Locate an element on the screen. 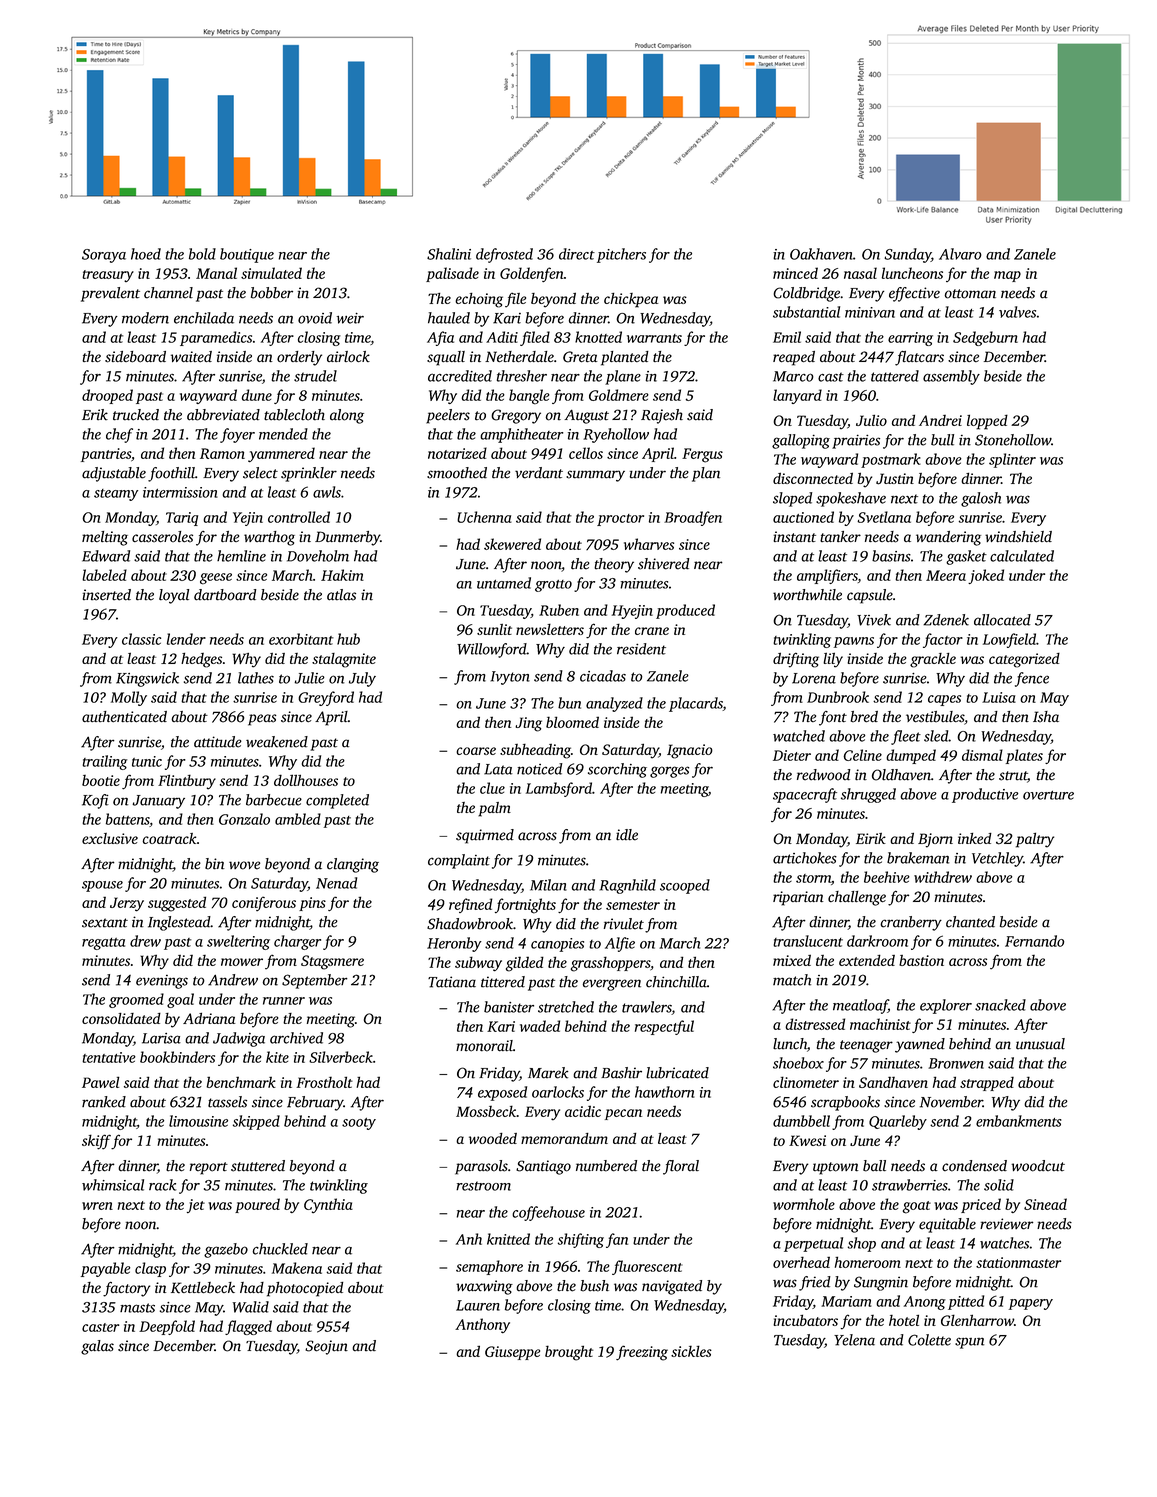  capes is located at coordinates (944, 700).
